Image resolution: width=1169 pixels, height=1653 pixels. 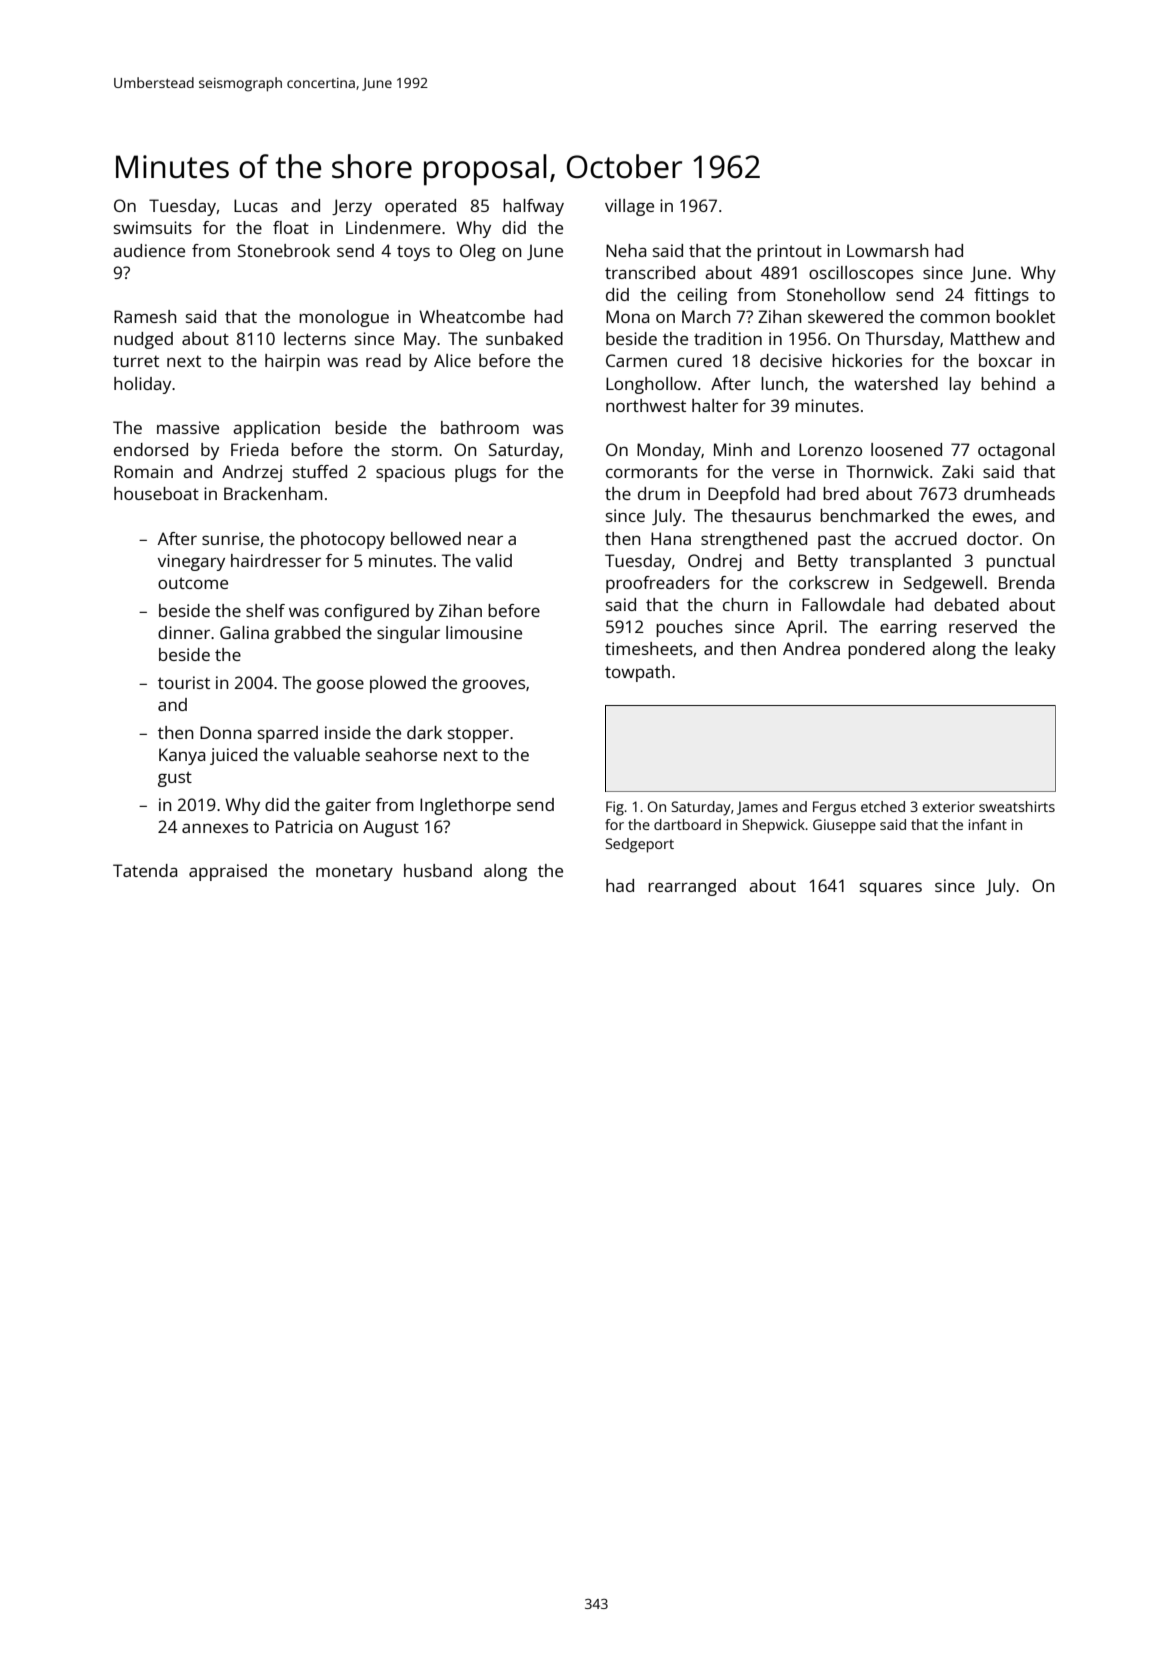 I want to click on punctual, so click(x=1020, y=562).
